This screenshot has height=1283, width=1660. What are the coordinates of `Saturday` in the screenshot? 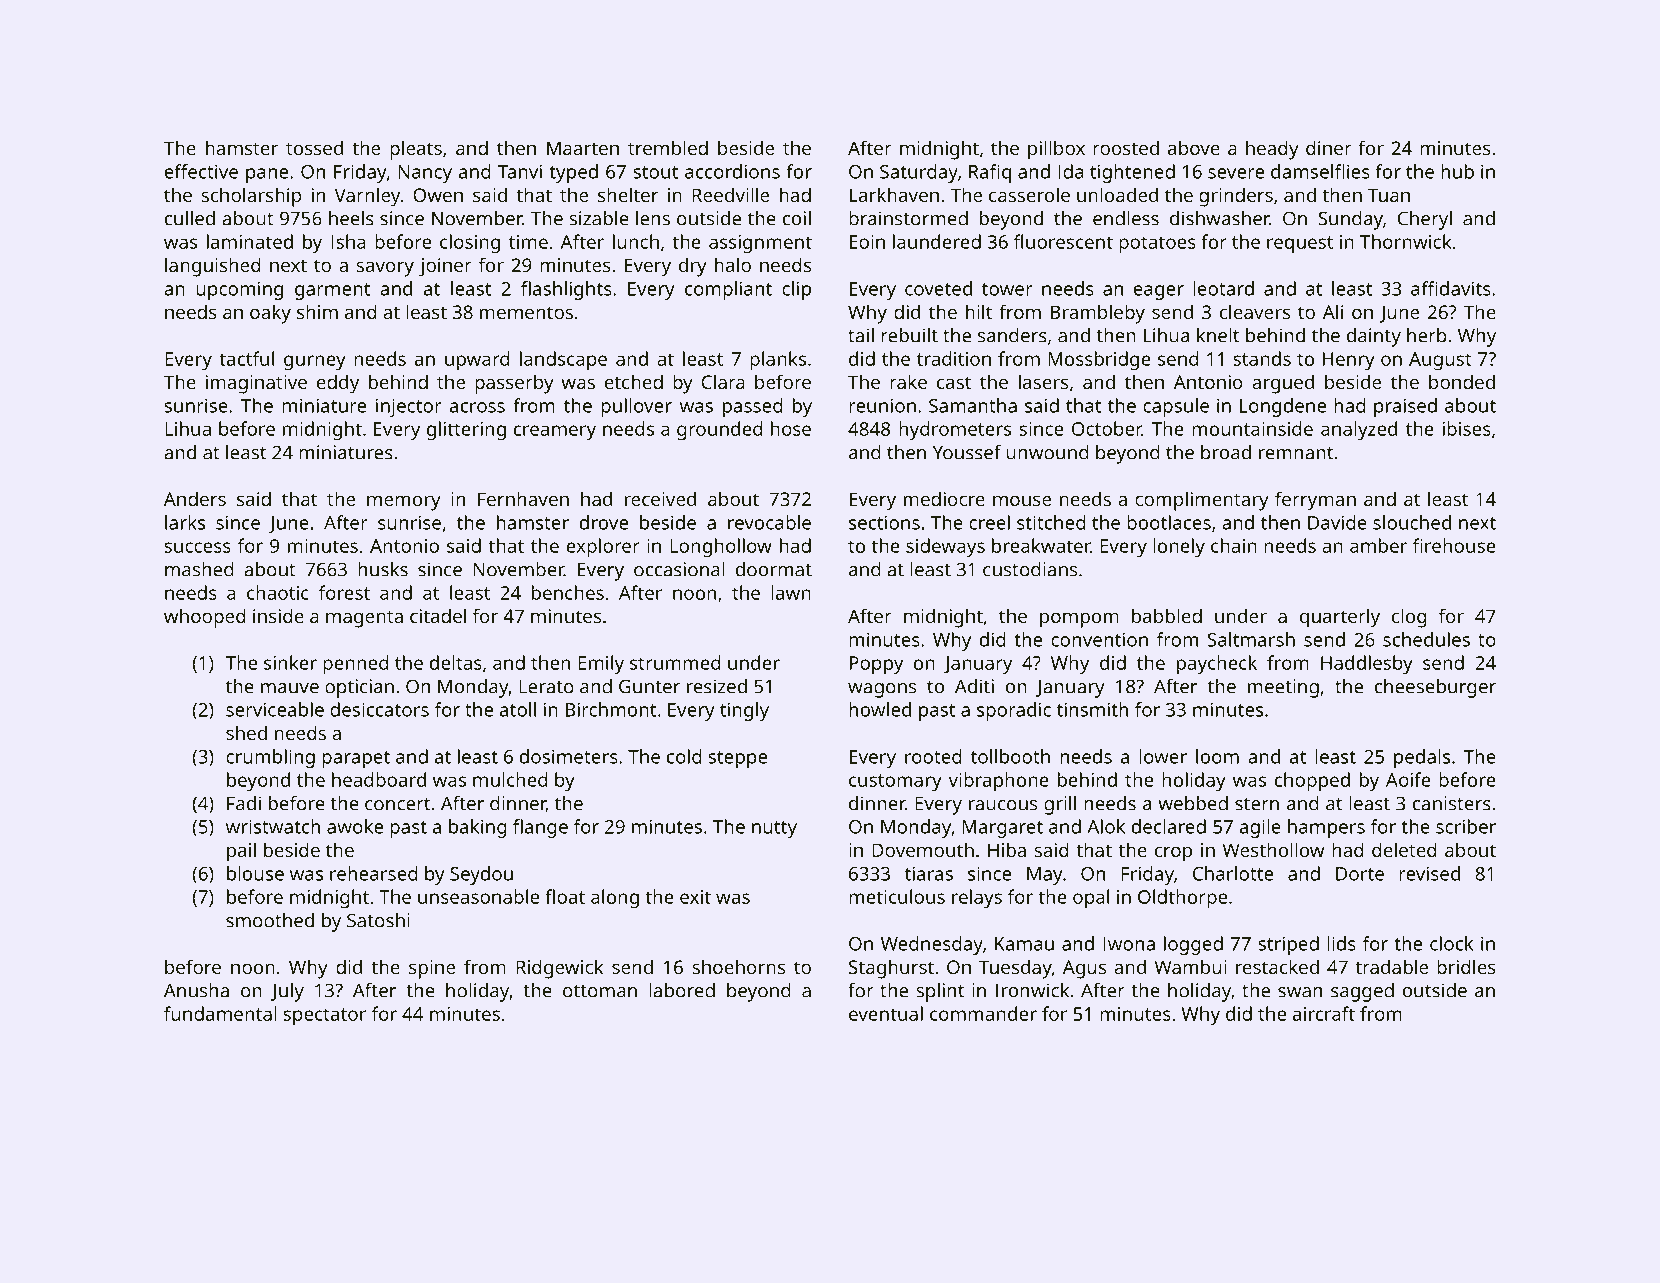 It's located at (919, 173).
